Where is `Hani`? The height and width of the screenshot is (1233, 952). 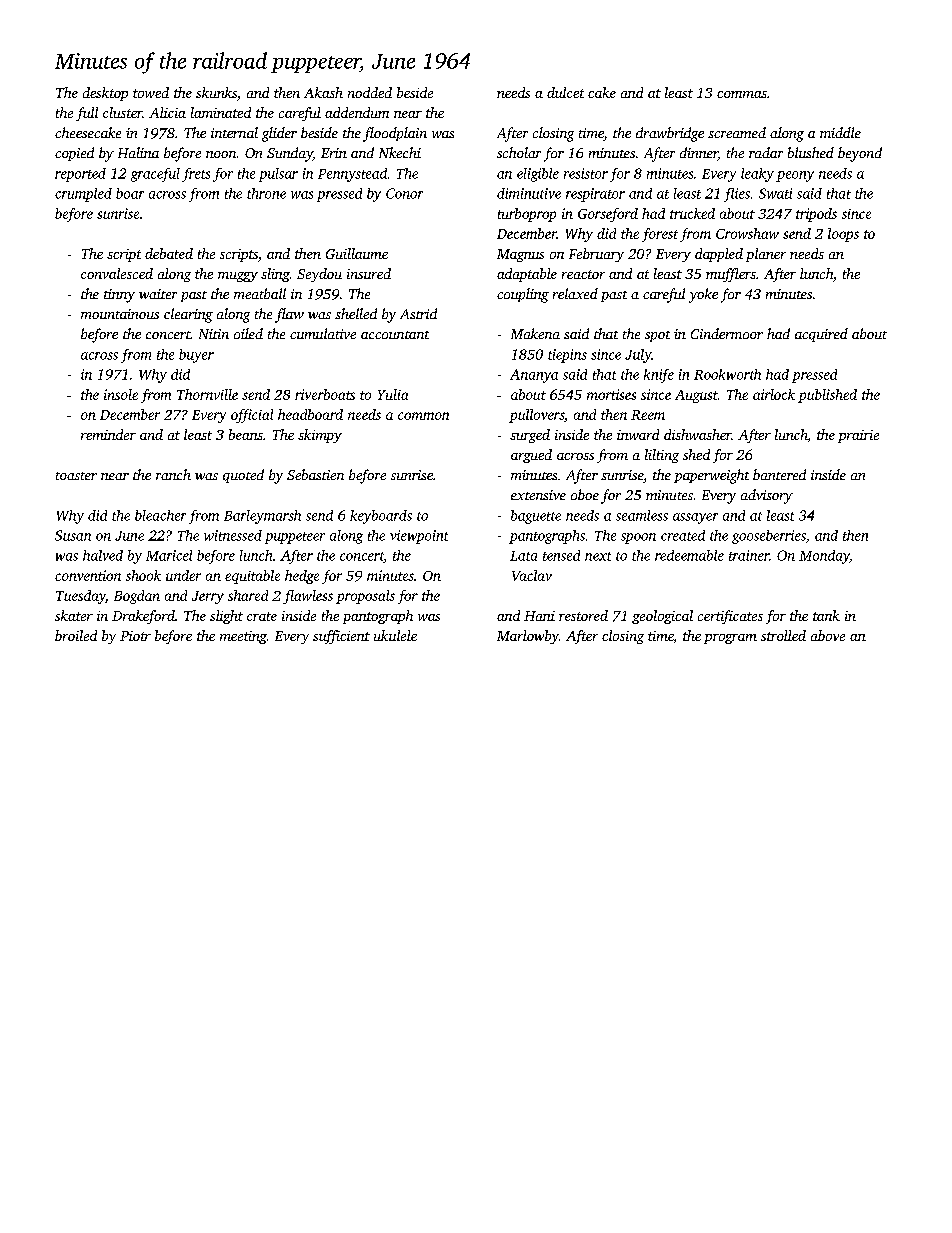 Hani is located at coordinates (539, 616).
